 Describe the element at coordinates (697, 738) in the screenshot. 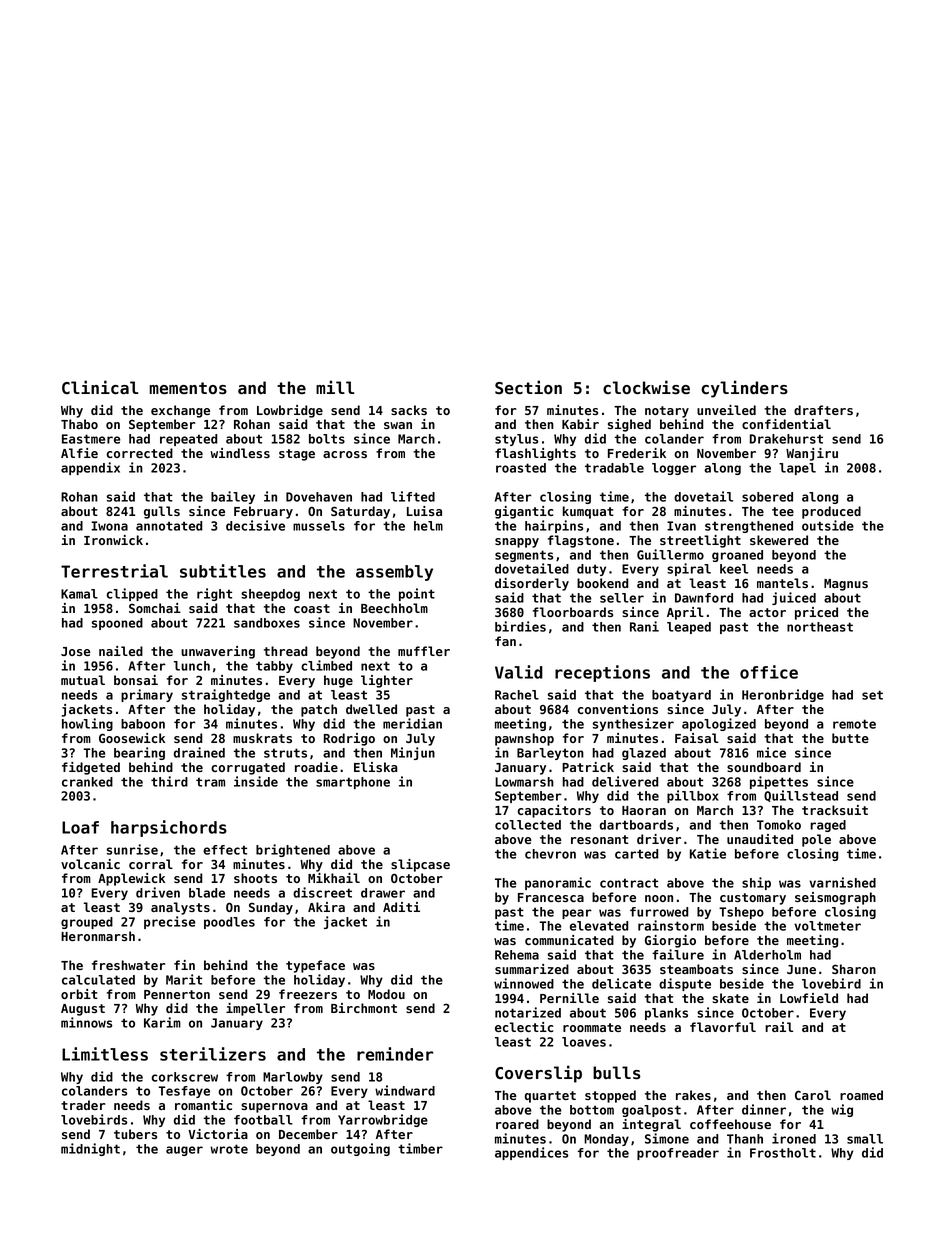

I see `Faisal` at that location.
